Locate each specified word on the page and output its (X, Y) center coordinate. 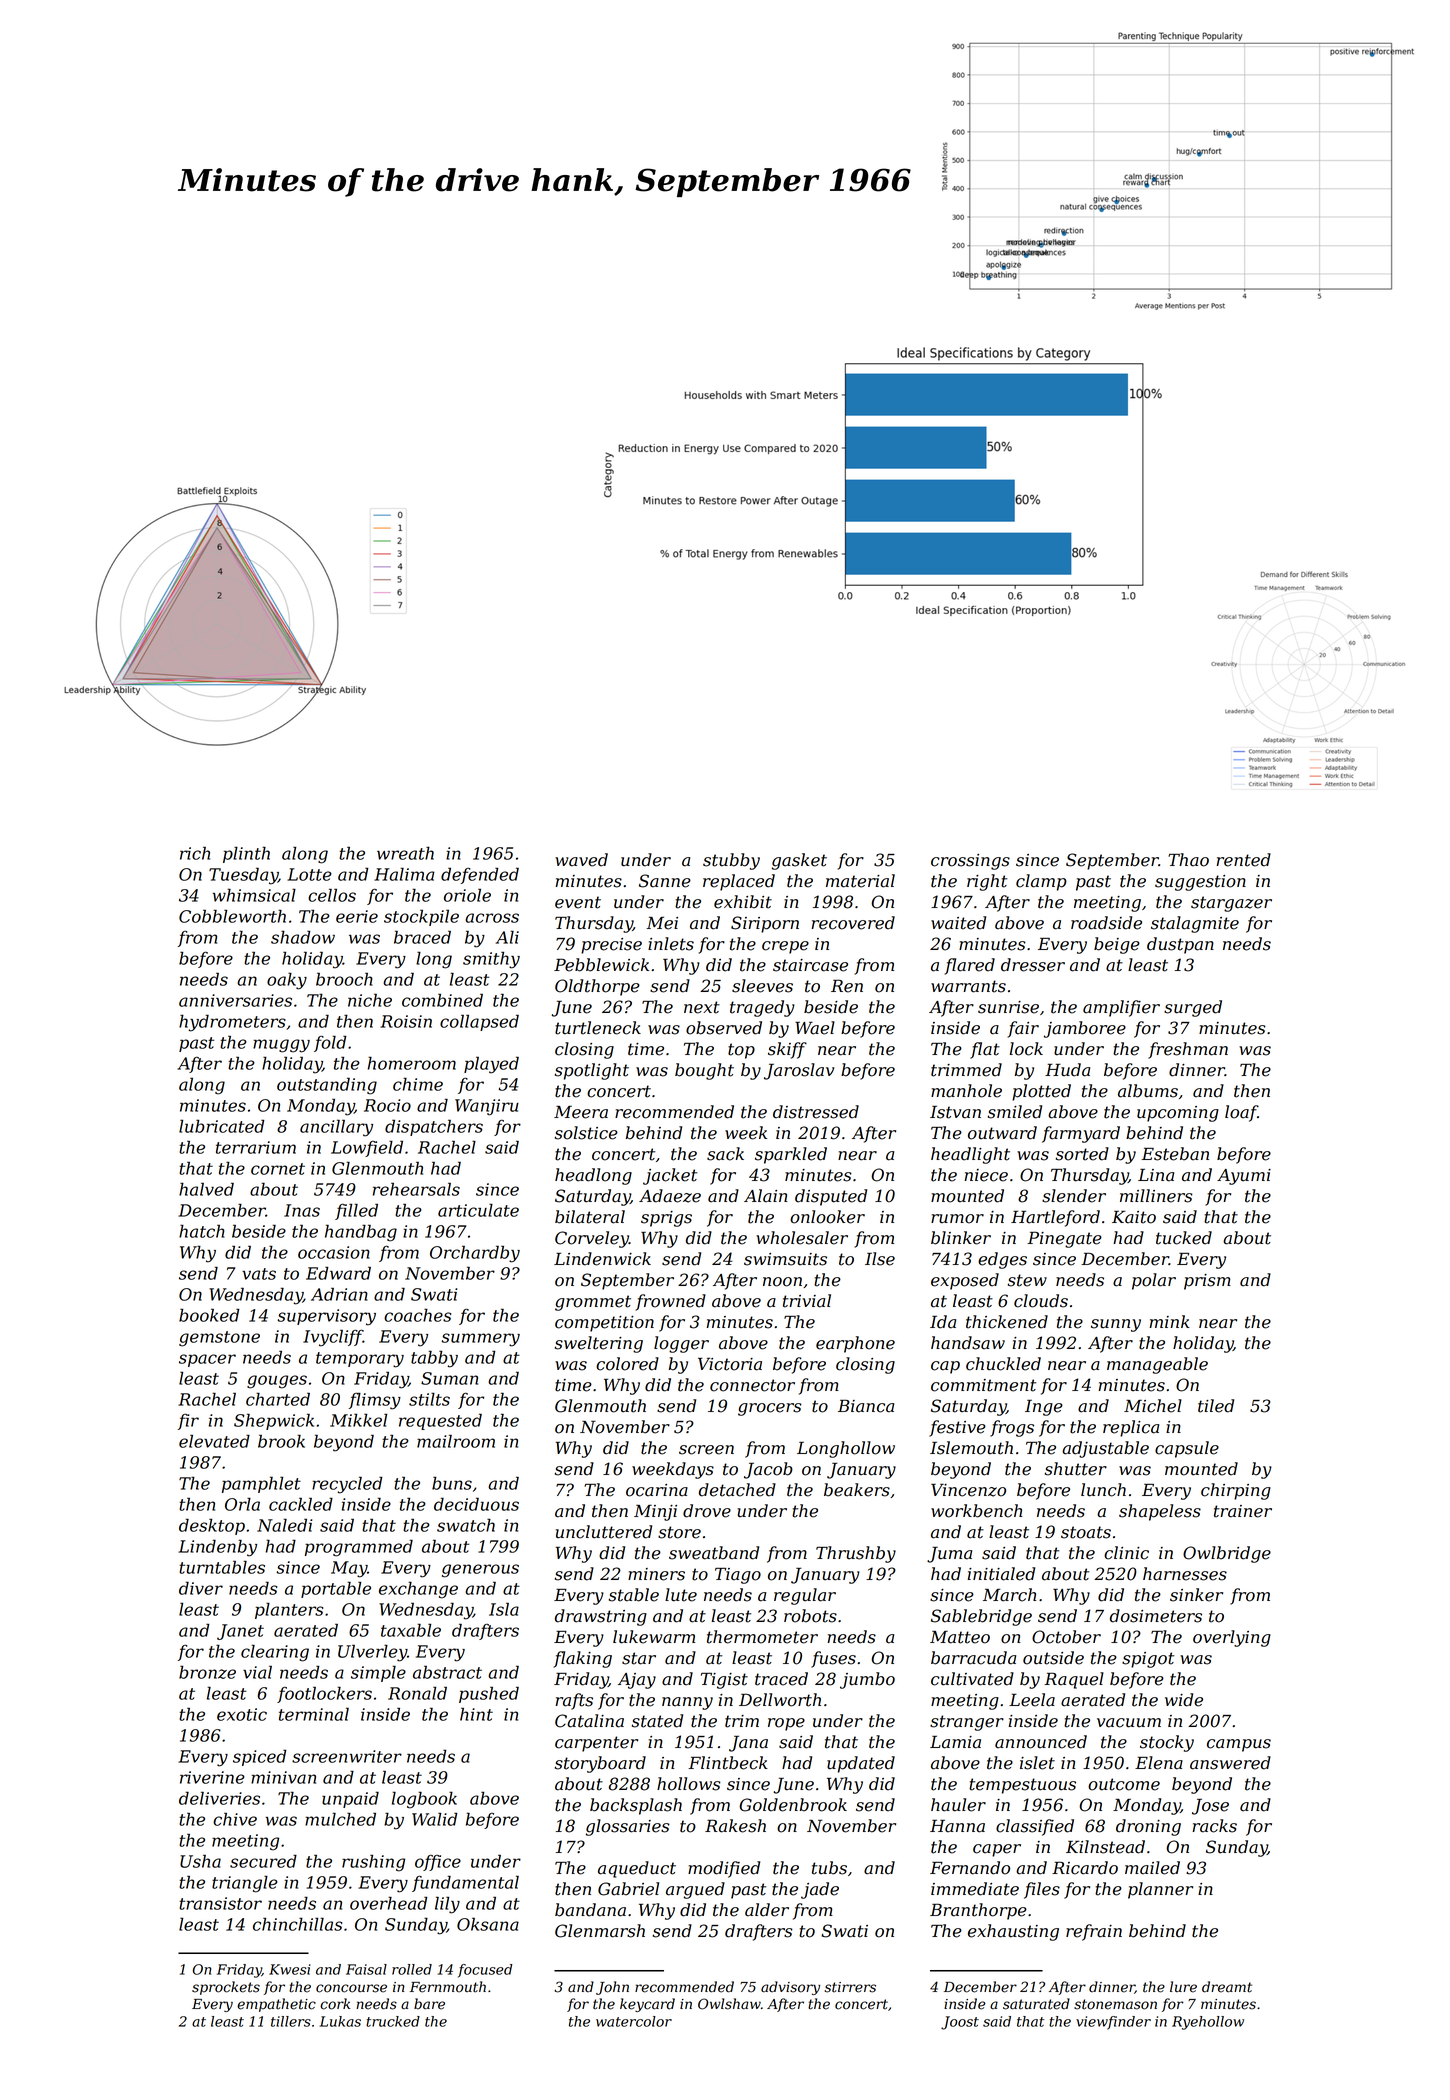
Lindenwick (602, 1259)
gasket (799, 861)
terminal (314, 1714)
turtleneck (598, 1028)
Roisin (406, 1021)
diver (201, 1588)
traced (781, 1679)
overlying (1232, 1638)
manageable (1157, 1365)
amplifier (1121, 1008)
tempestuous (1022, 1786)
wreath (405, 853)
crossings (970, 862)
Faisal (366, 1969)
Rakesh (735, 1826)
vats (259, 1274)
